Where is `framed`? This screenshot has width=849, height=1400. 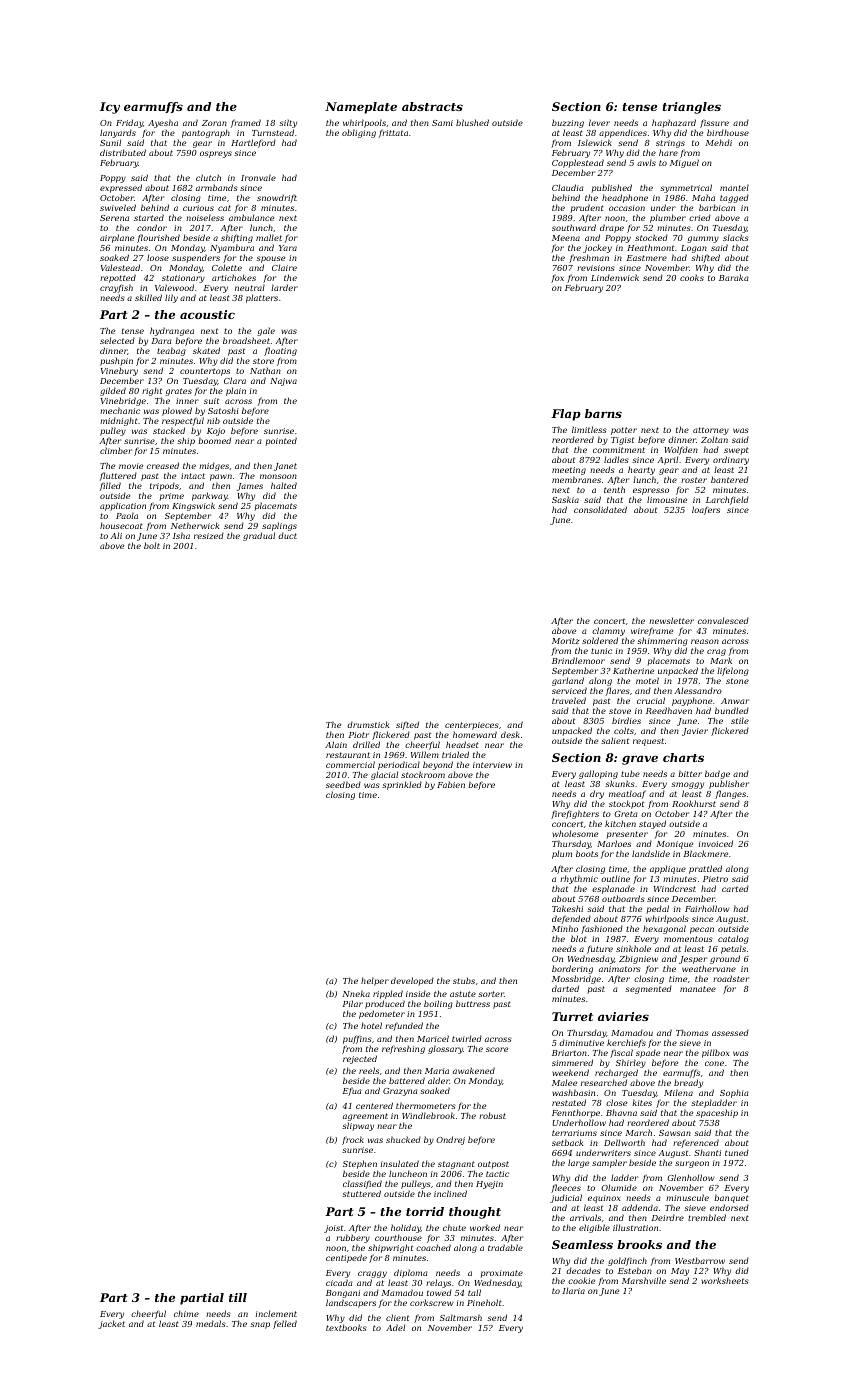 framed is located at coordinates (246, 123).
